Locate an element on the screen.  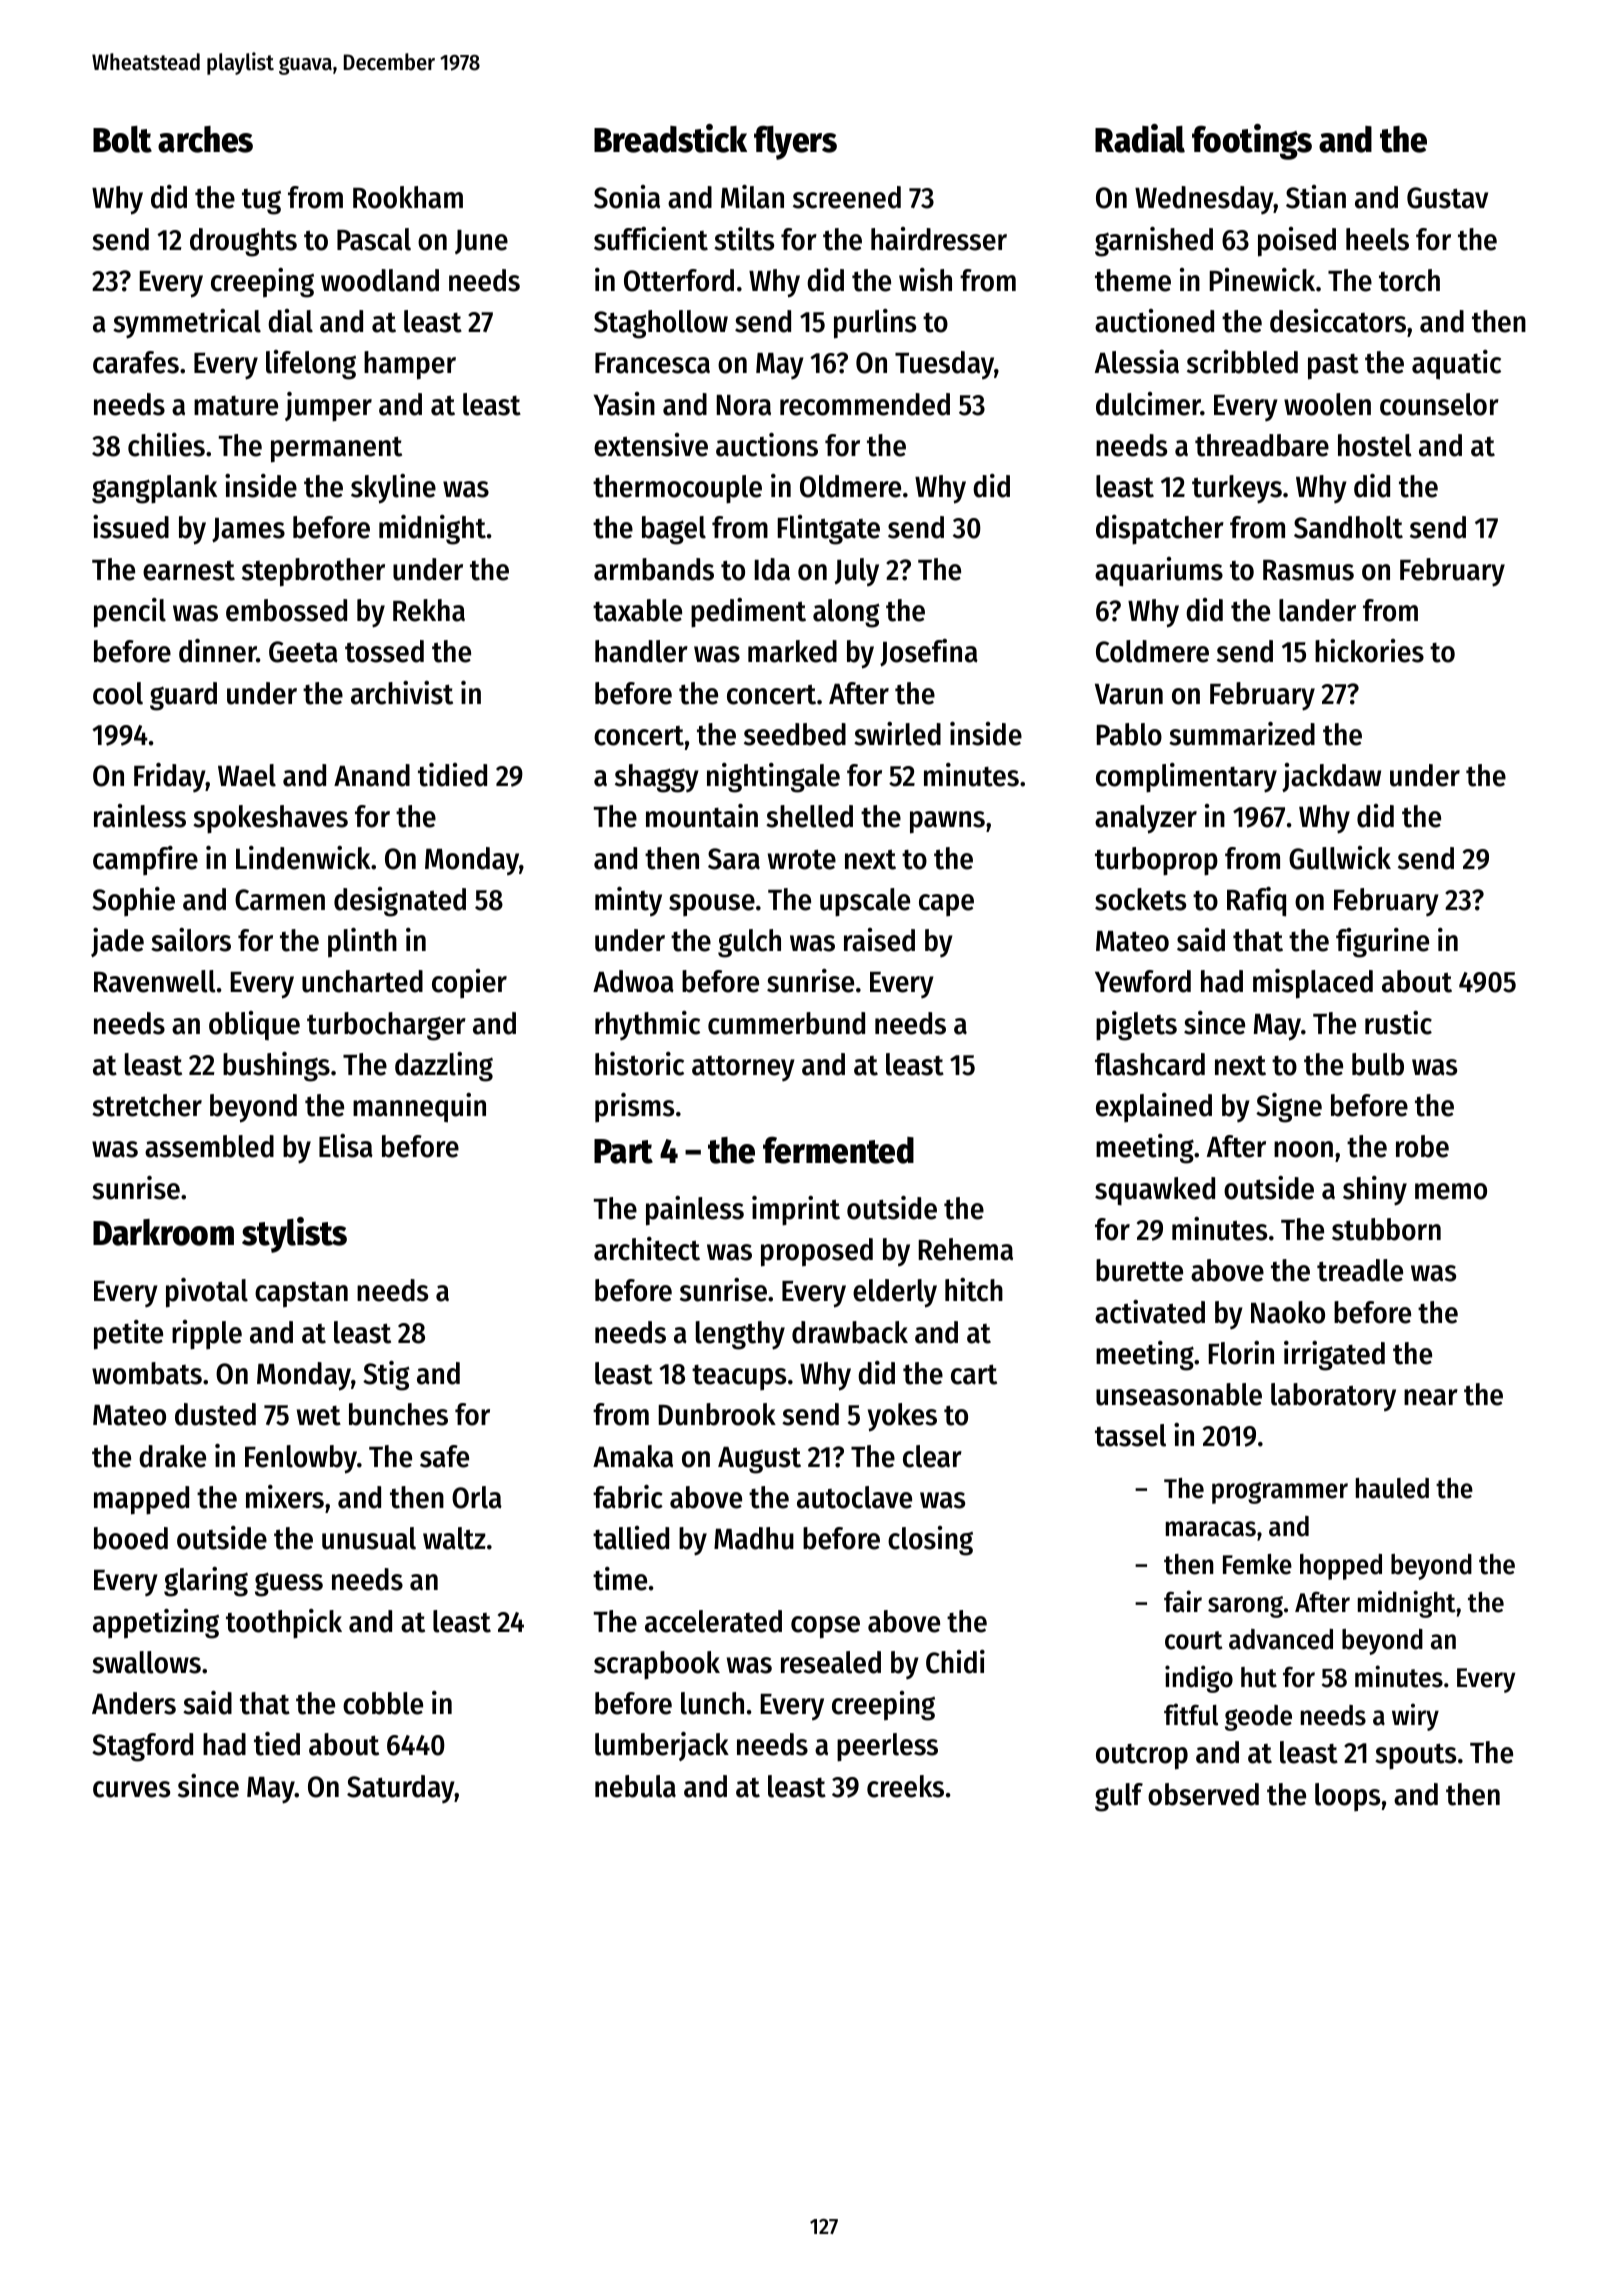
cape is located at coordinates (946, 905).
